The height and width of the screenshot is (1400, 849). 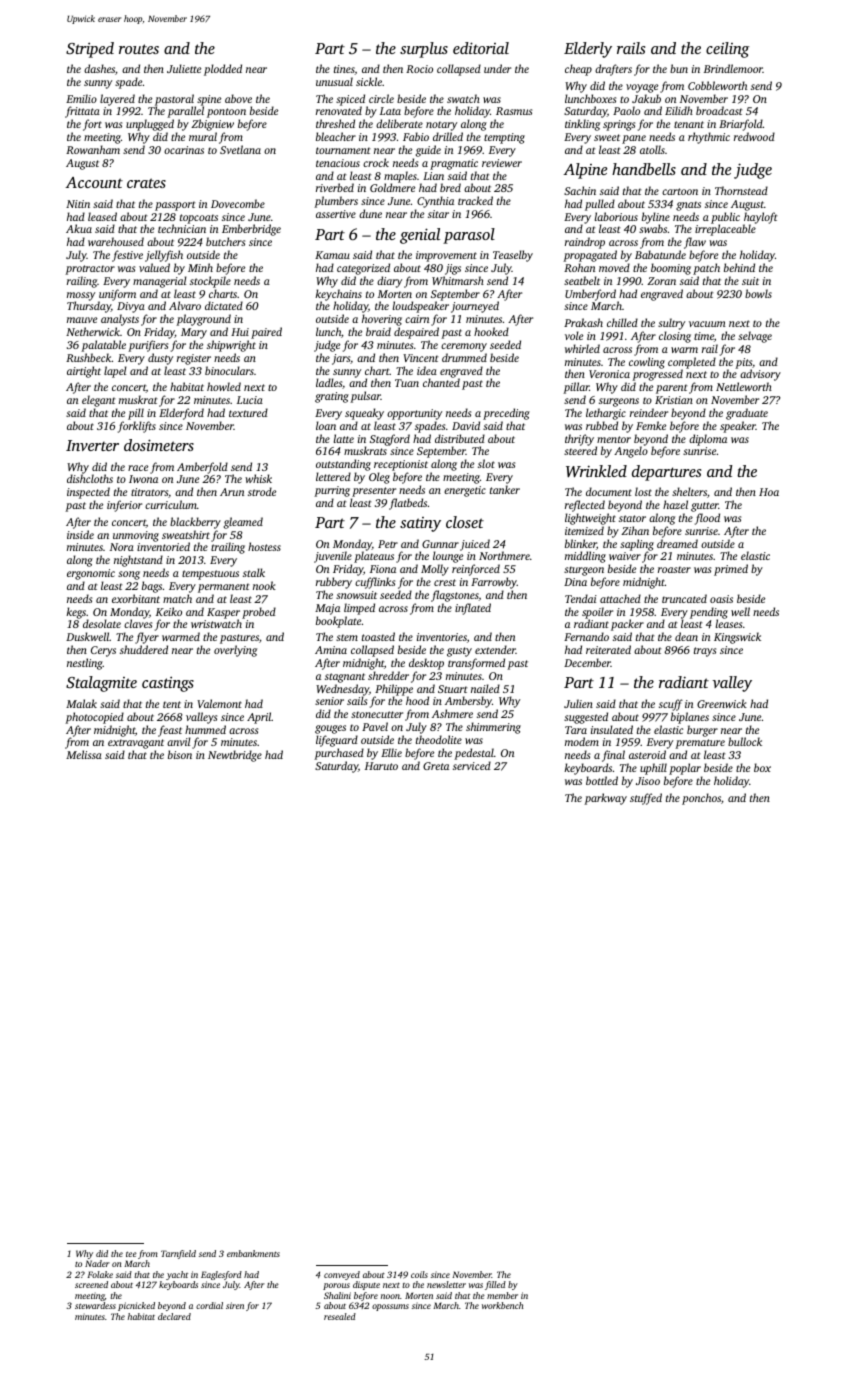 What do you see at coordinates (333, 557) in the screenshot?
I see `juvenile` at bounding box center [333, 557].
